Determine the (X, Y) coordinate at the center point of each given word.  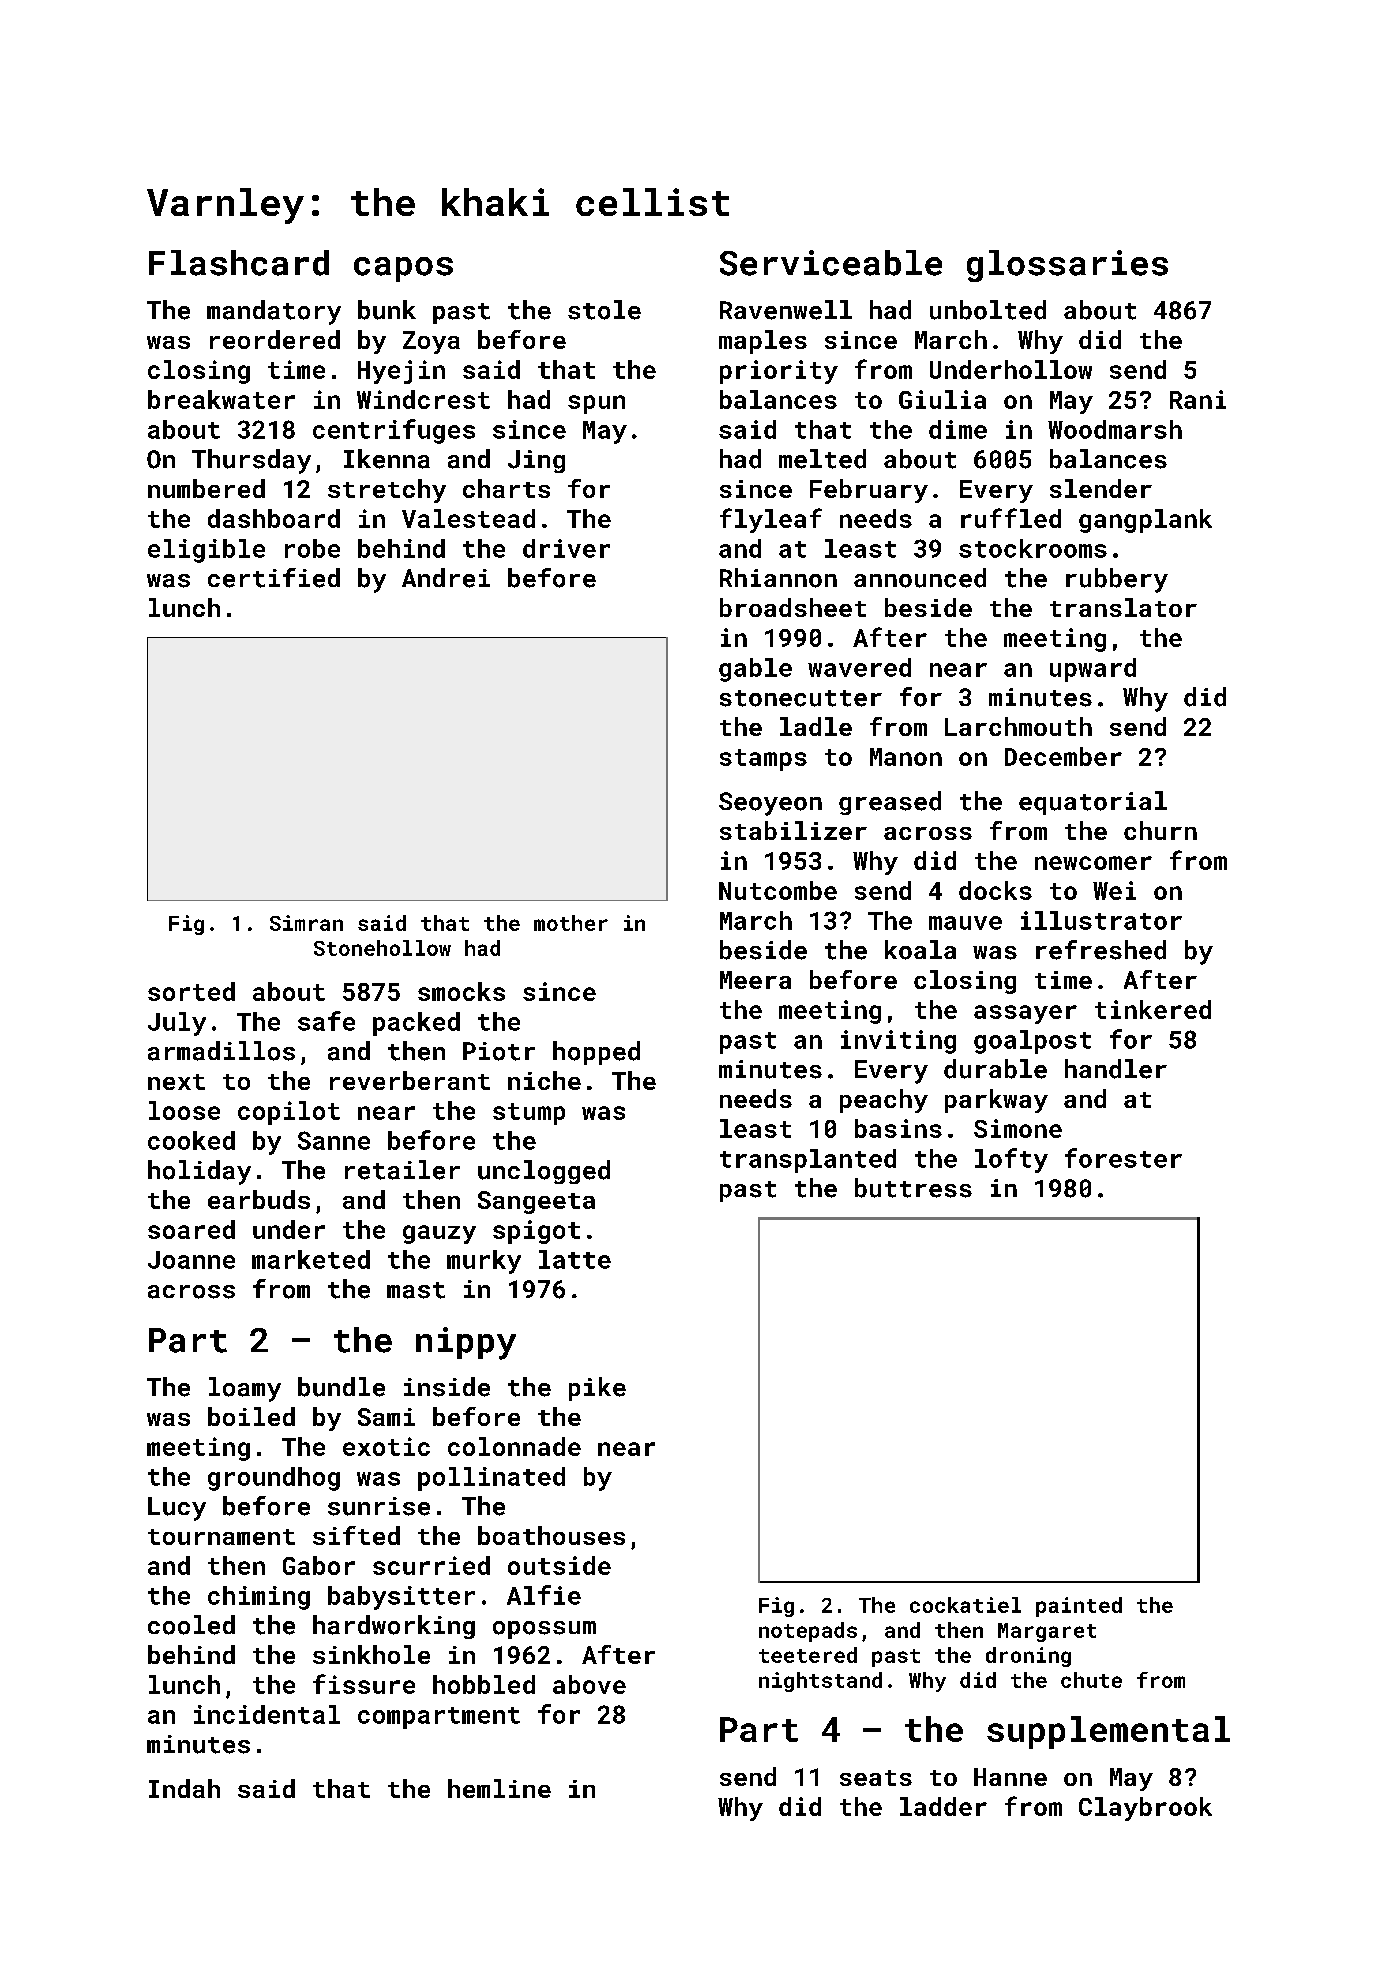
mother (571, 923)
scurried (431, 1565)
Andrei (446, 578)
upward (1093, 670)
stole (604, 310)
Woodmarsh (1115, 429)
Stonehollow (382, 948)
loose (184, 1110)
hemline (499, 1788)
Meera (755, 980)
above (589, 1684)
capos (403, 269)
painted (1079, 1607)
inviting (898, 1042)
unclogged (544, 1172)
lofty (1011, 1160)
